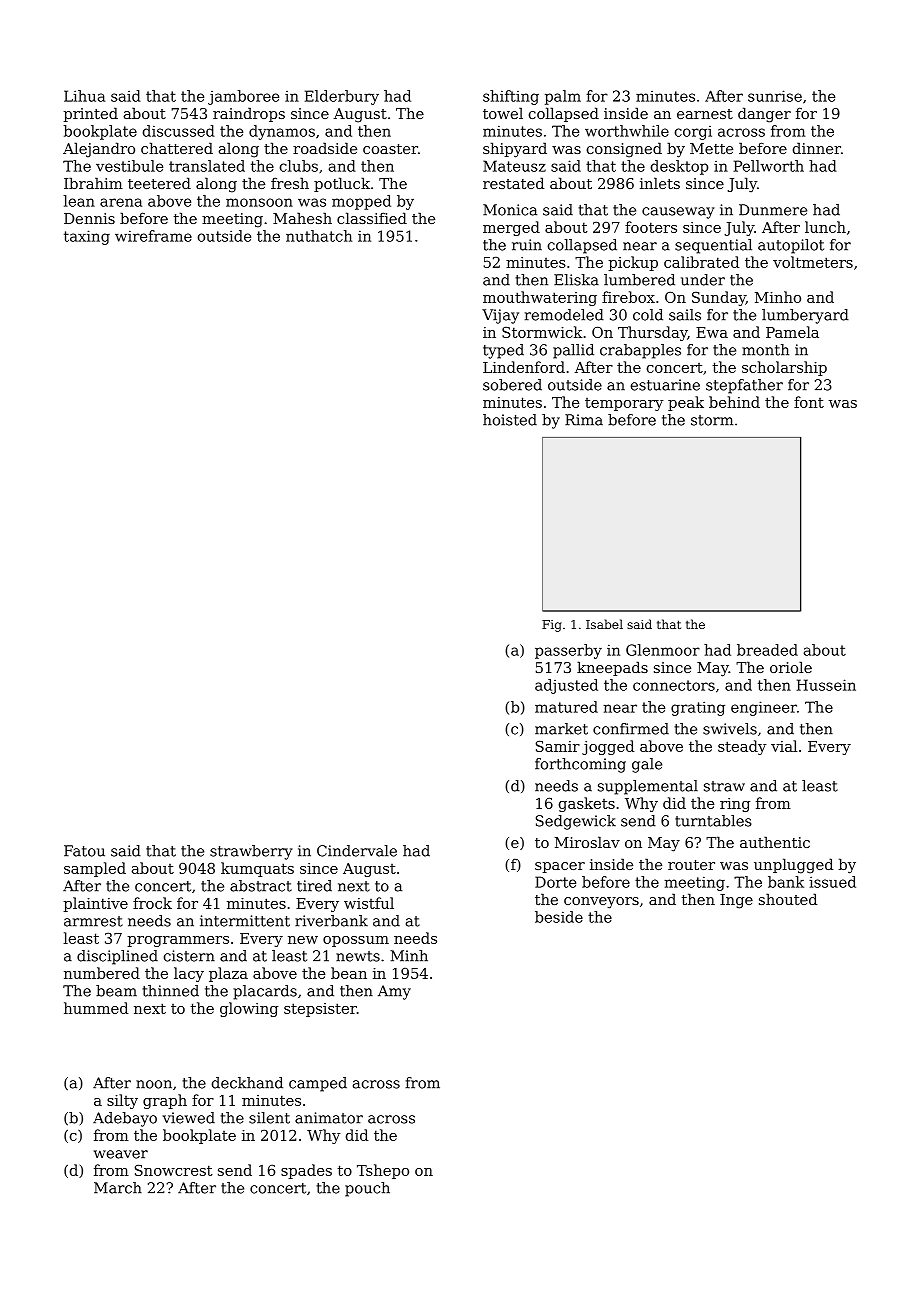  Describe the element at coordinates (257, 869) in the document. I see `kumquats` at that location.
